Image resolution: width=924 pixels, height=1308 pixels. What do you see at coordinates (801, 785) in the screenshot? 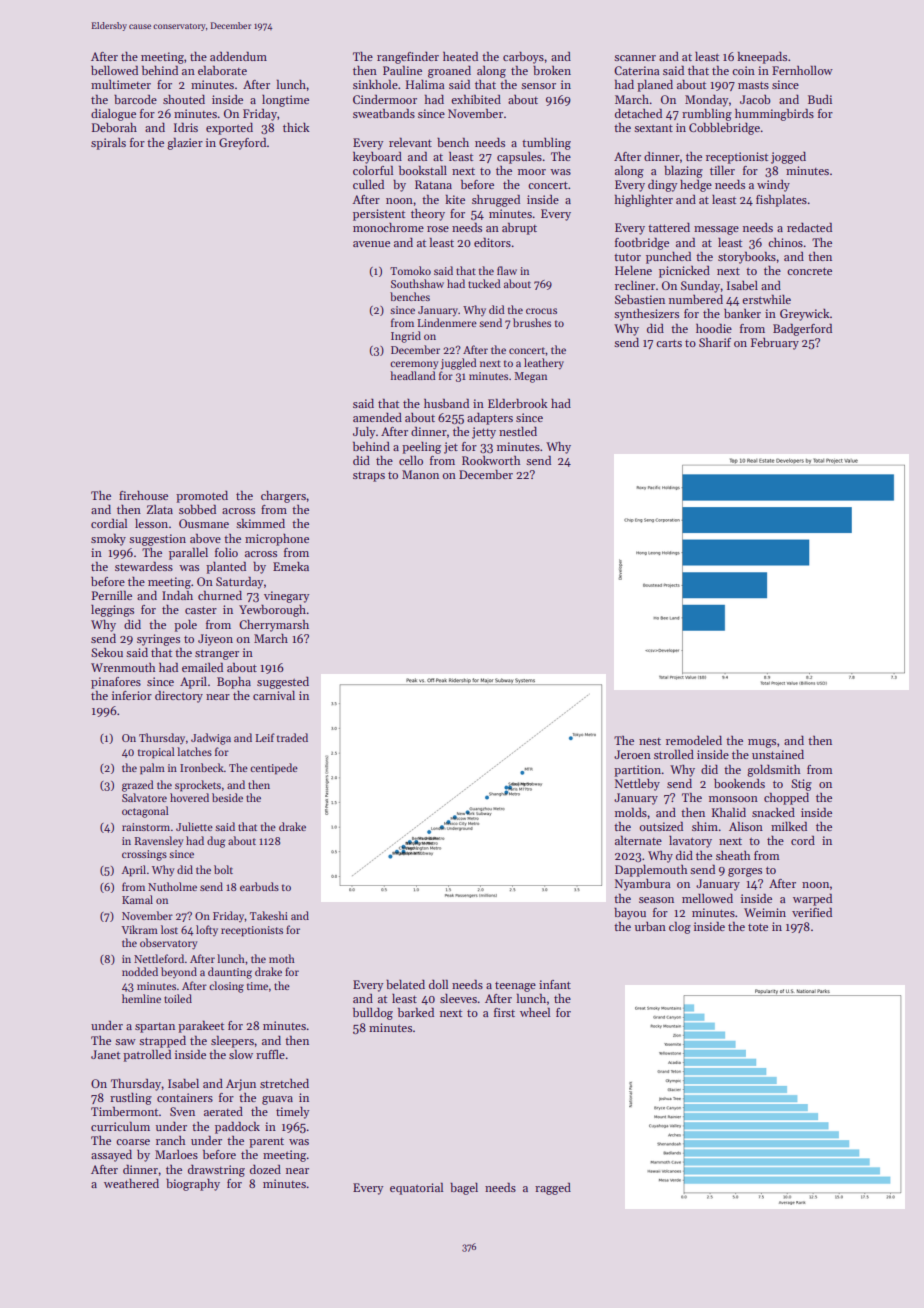
I see `Stig` at bounding box center [801, 785].
